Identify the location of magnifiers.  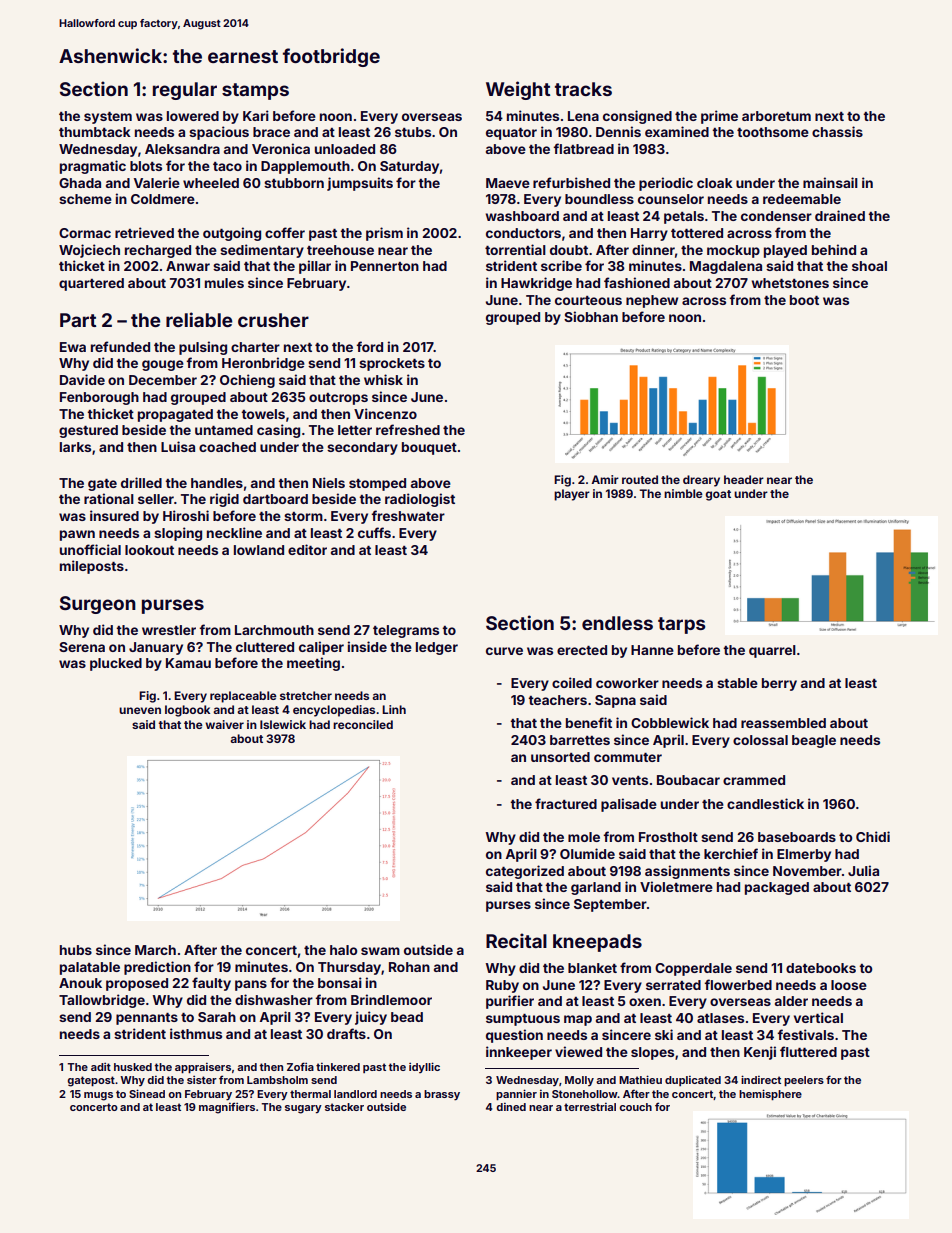
(227, 1108).
